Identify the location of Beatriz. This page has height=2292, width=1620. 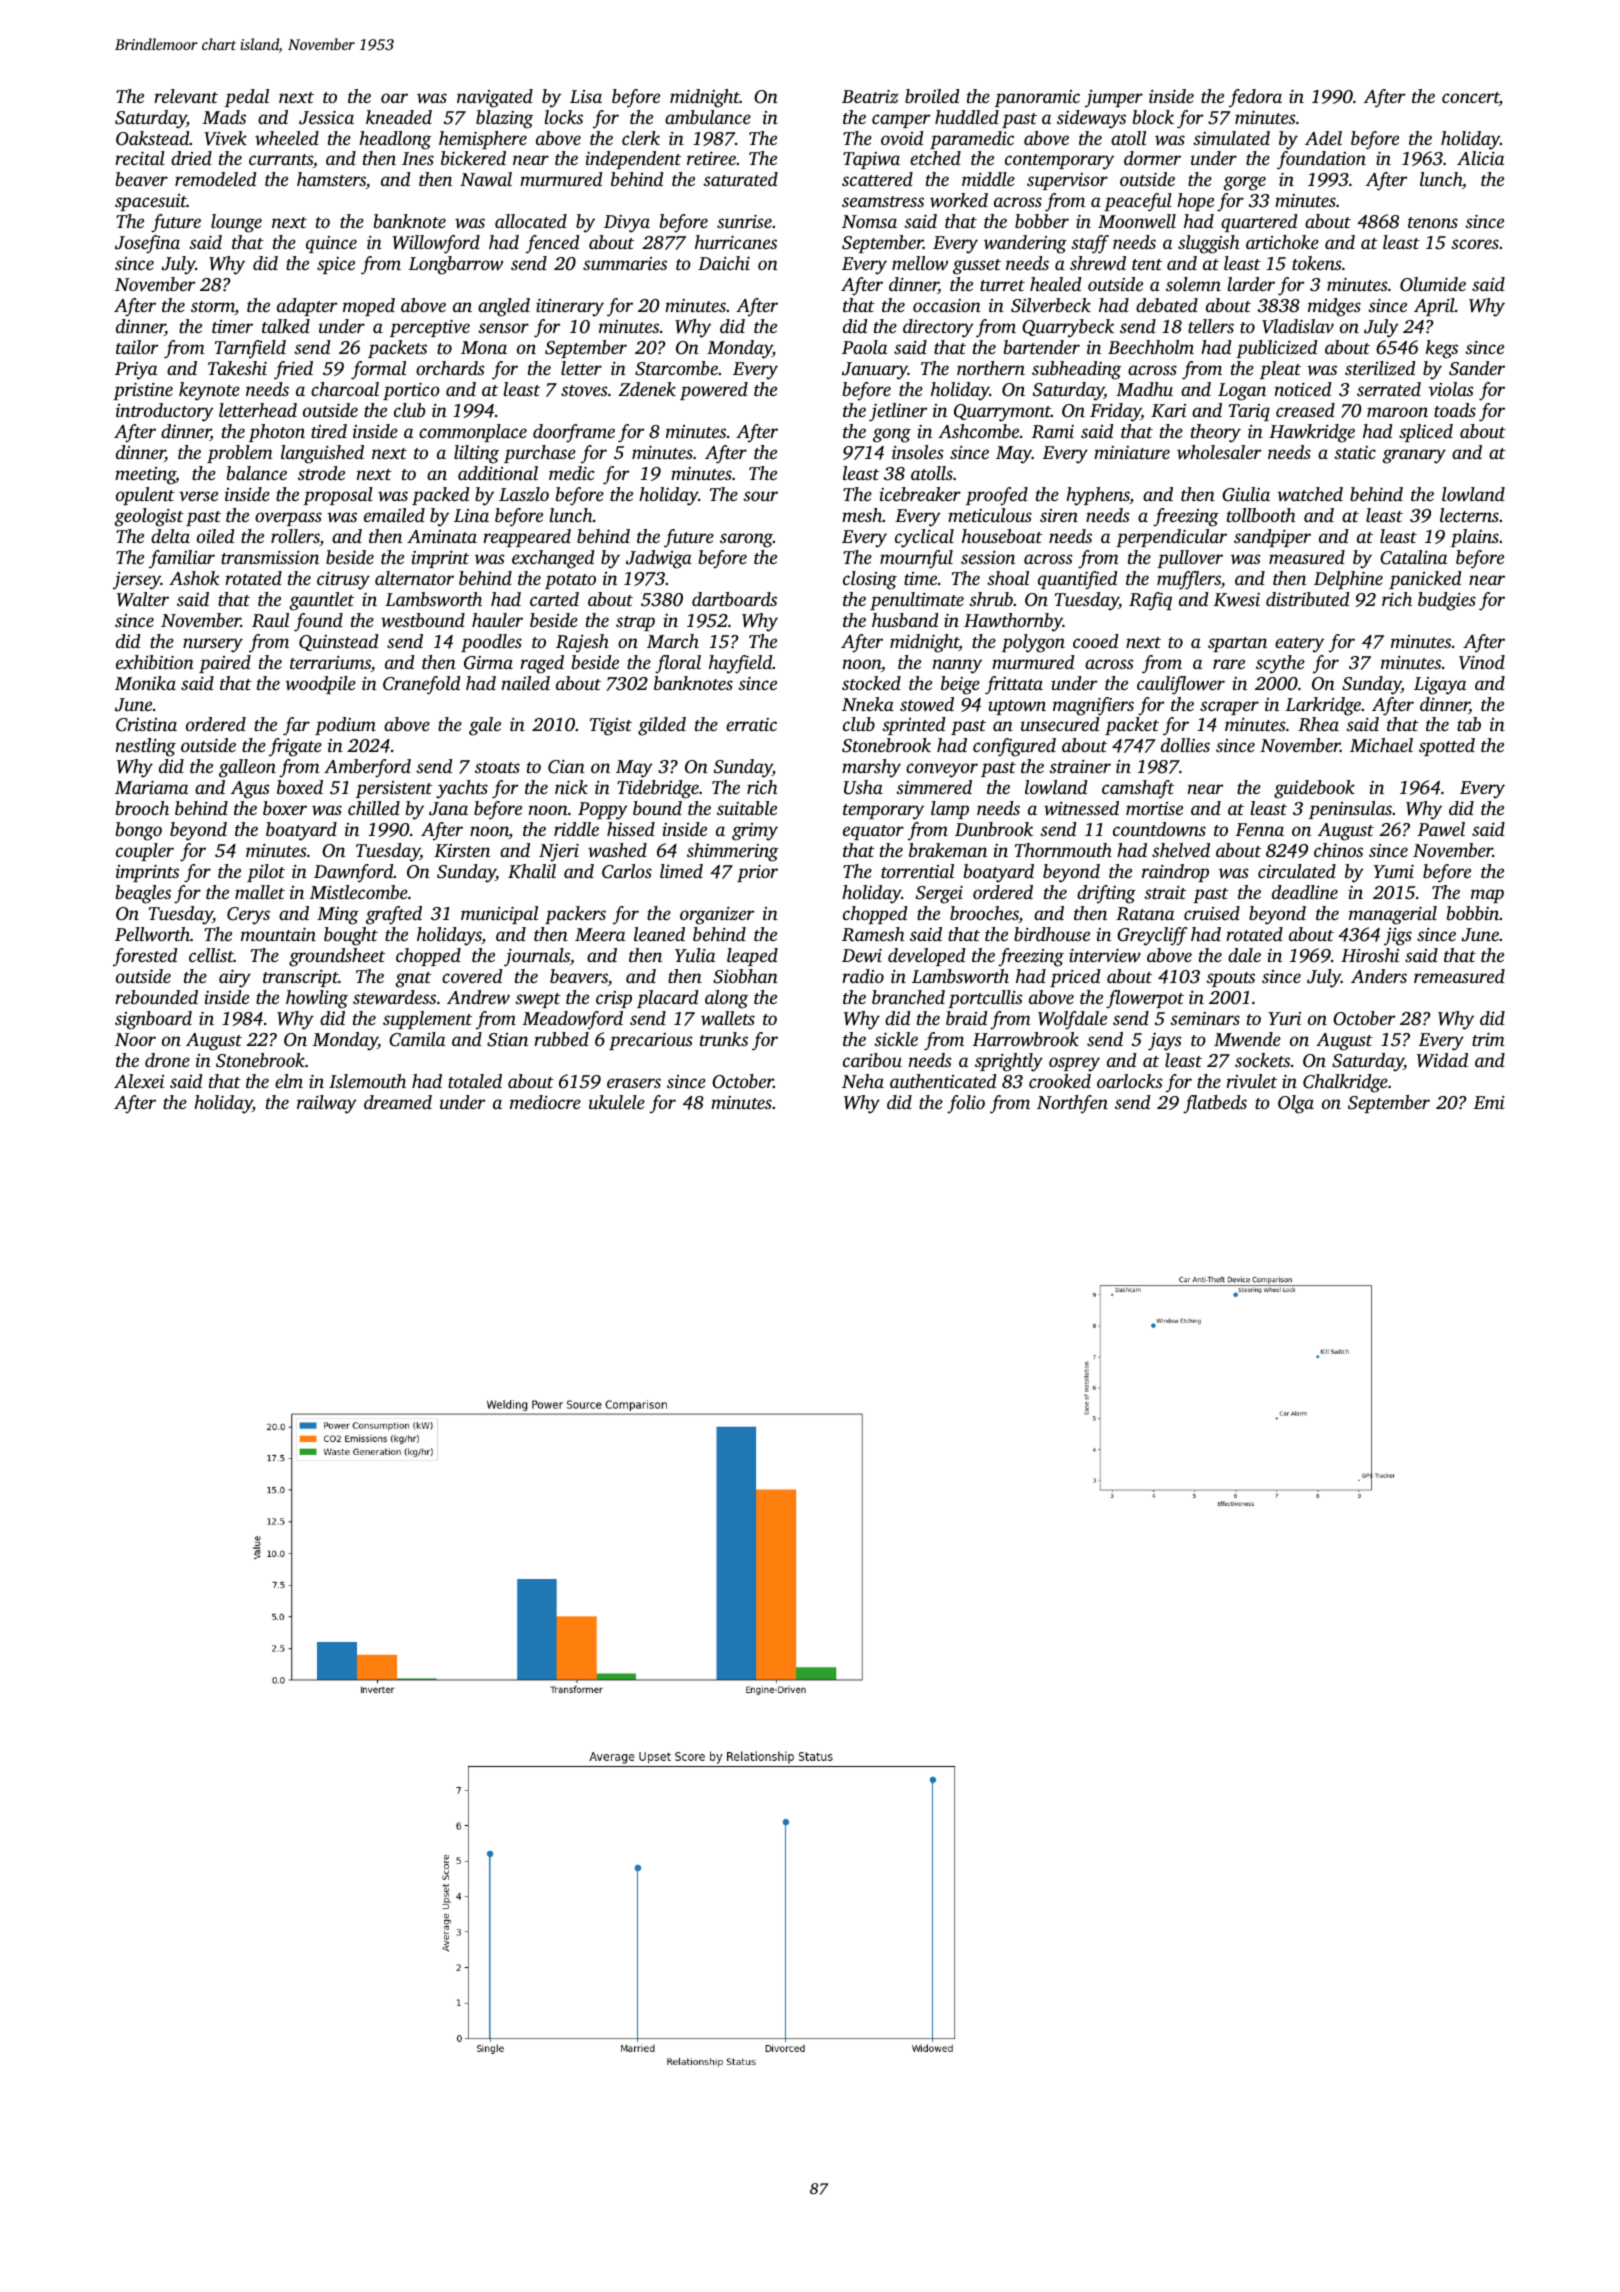
(870, 96).
